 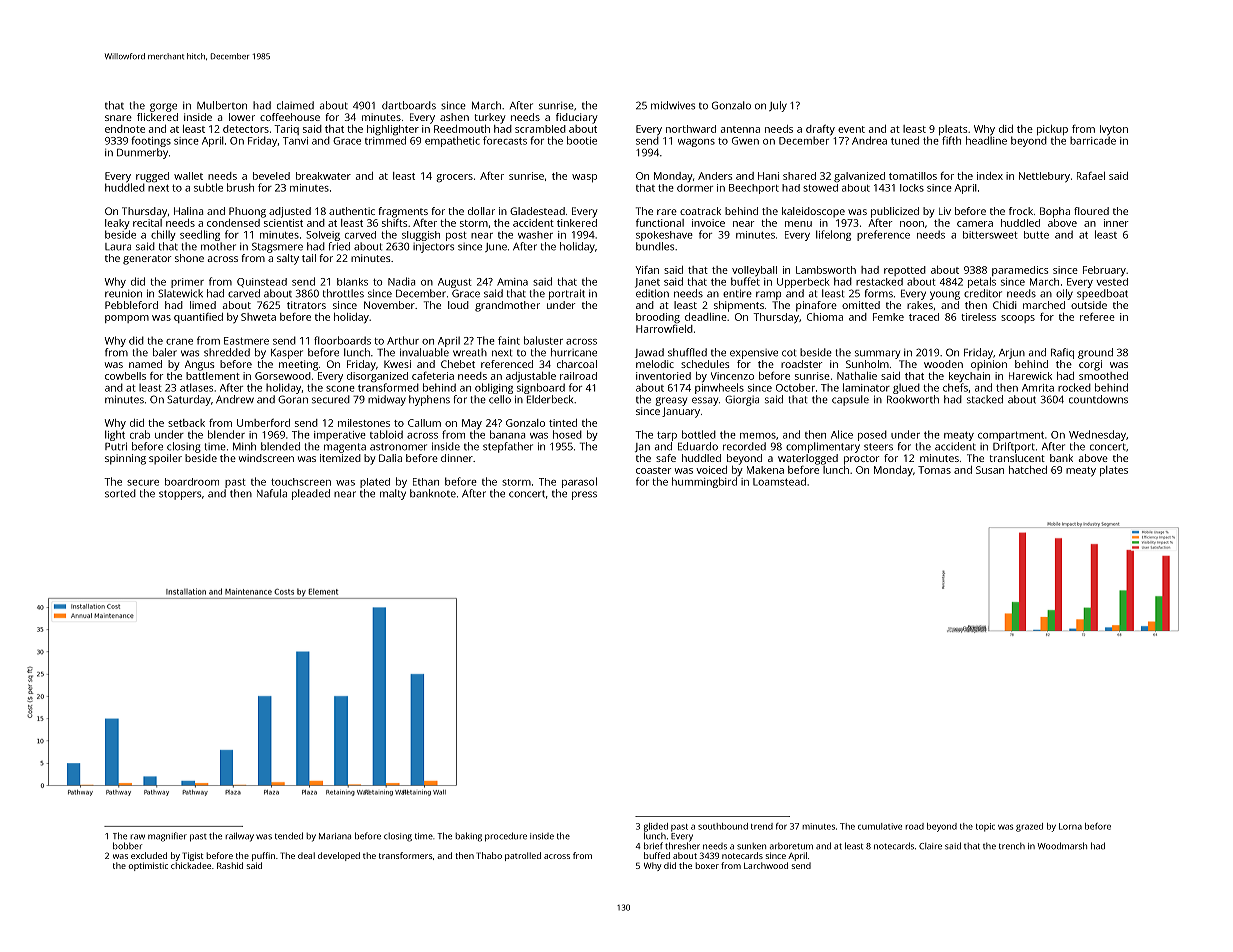 What do you see at coordinates (656, 827) in the image?
I see `glided` at bounding box center [656, 827].
